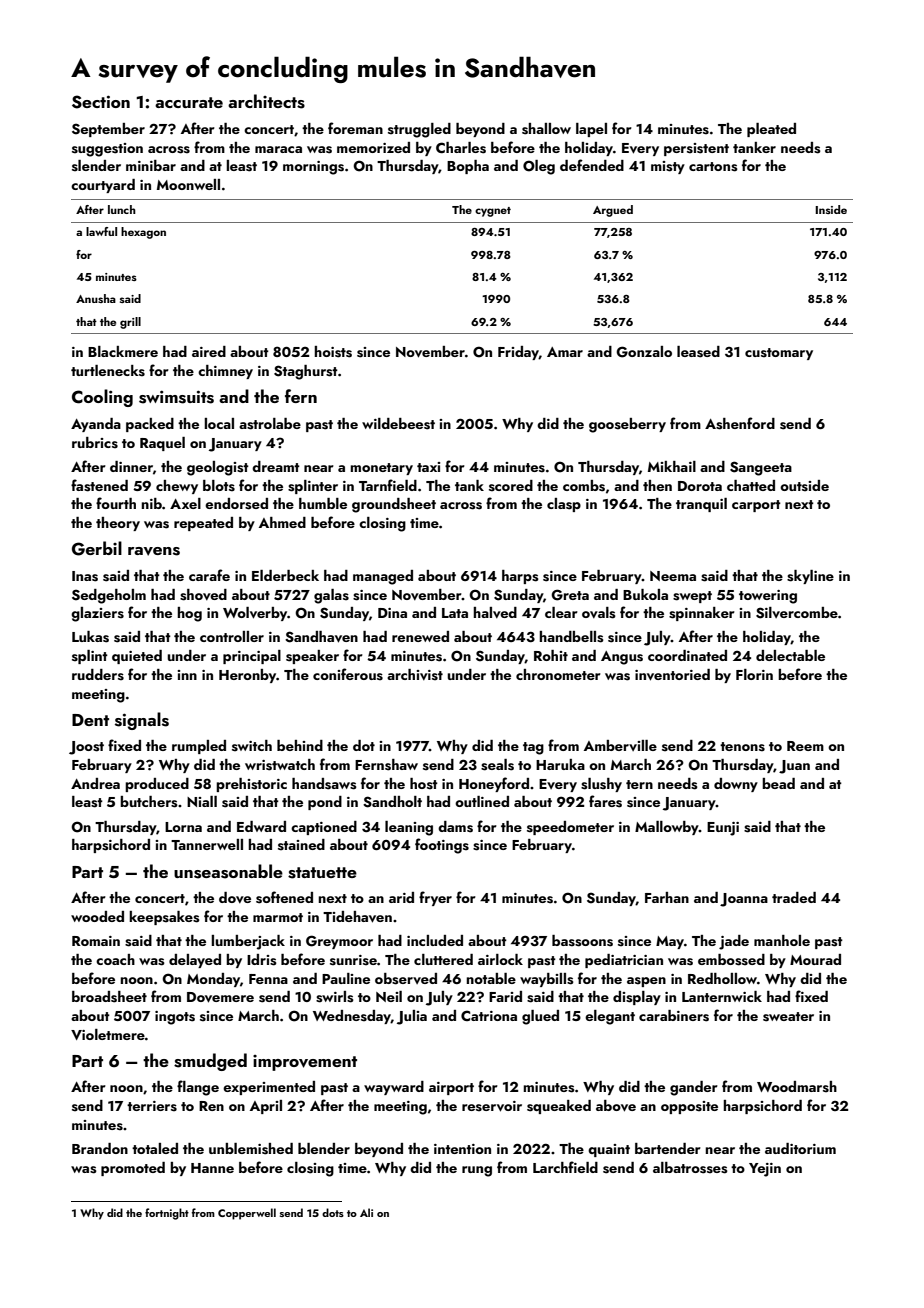  Describe the element at coordinates (355, 128) in the document. I see `foreman` at that location.
